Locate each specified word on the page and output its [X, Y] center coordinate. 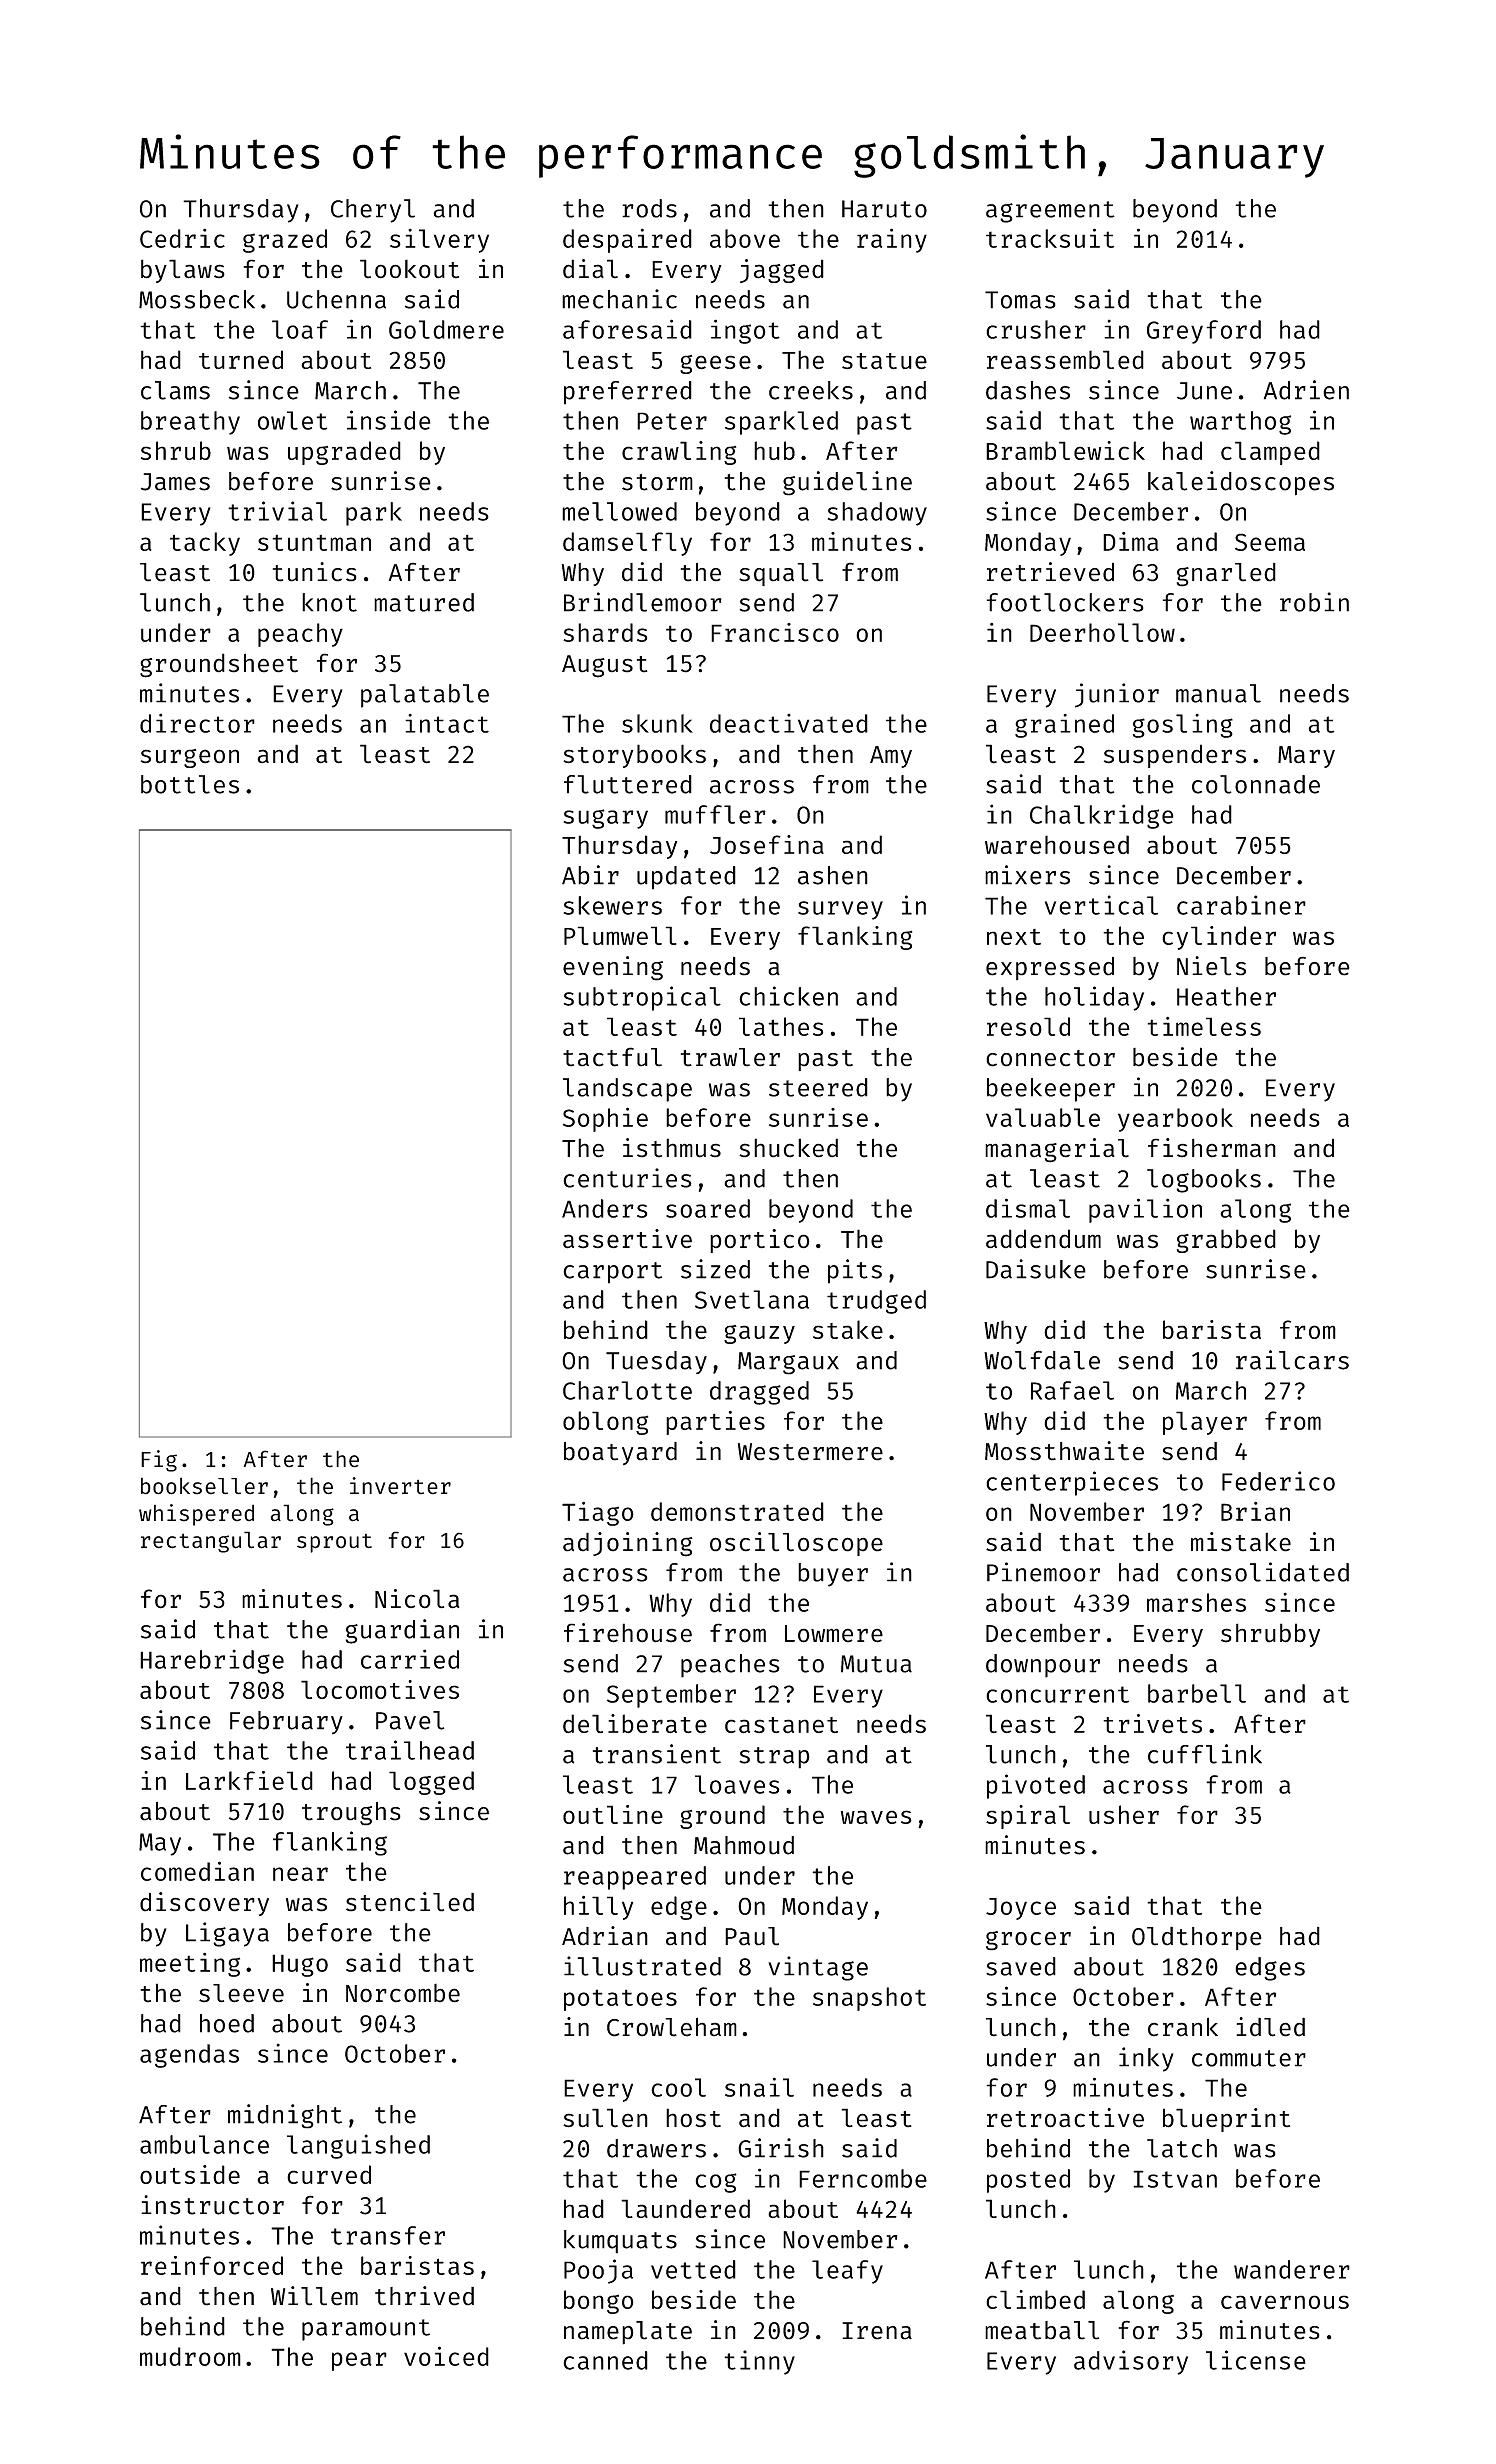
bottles [190, 784]
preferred [628, 393]
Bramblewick [1065, 450]
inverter [400, 1486]
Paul [752, 1936]
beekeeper [1051, 1090]
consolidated [1263, 1572]
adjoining [628, 1544]
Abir [590, 875]
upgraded [344, 453]
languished [358, 2146]
